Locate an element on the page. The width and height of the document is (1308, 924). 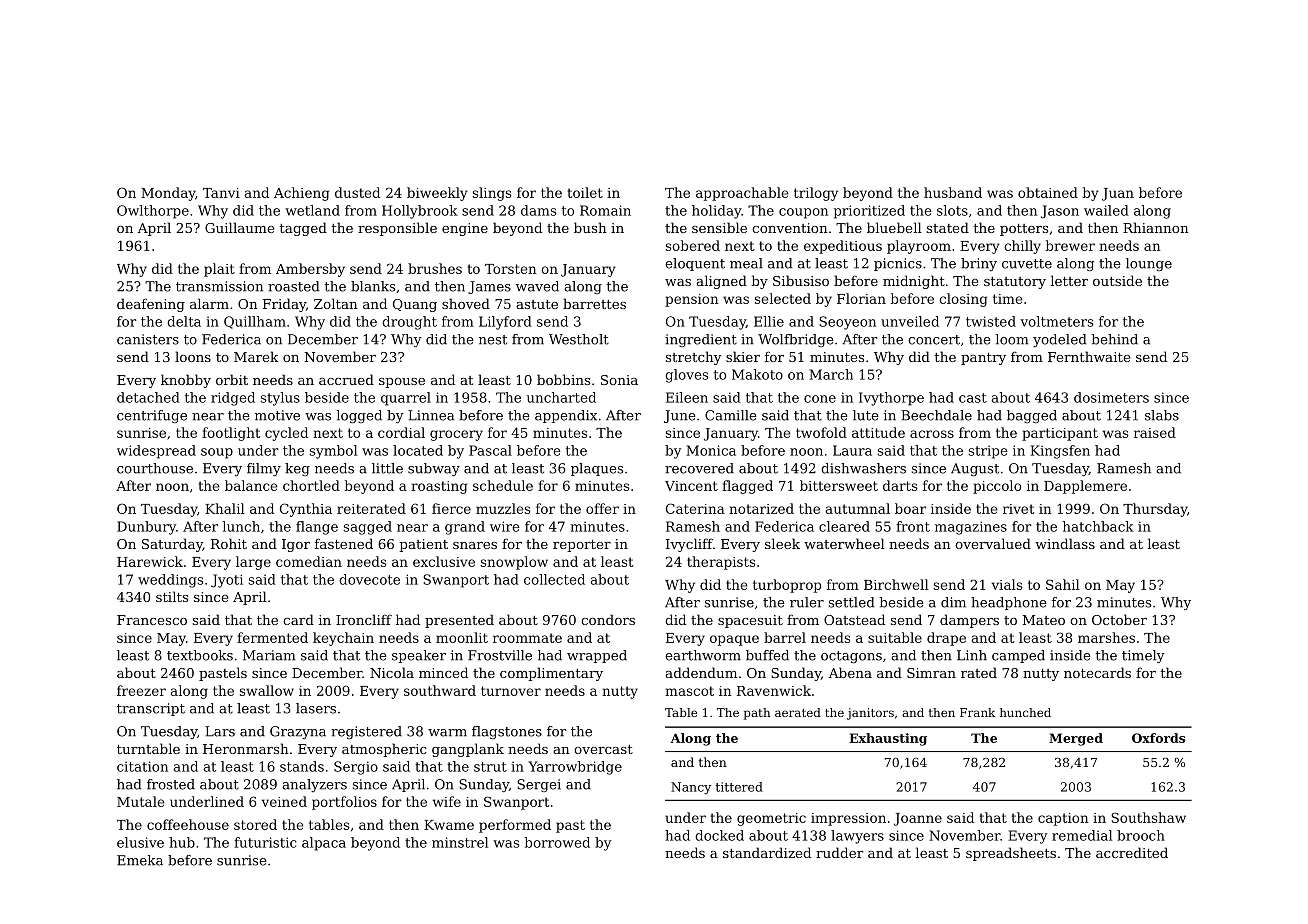
deafening is located at coordinates (151, 305).
